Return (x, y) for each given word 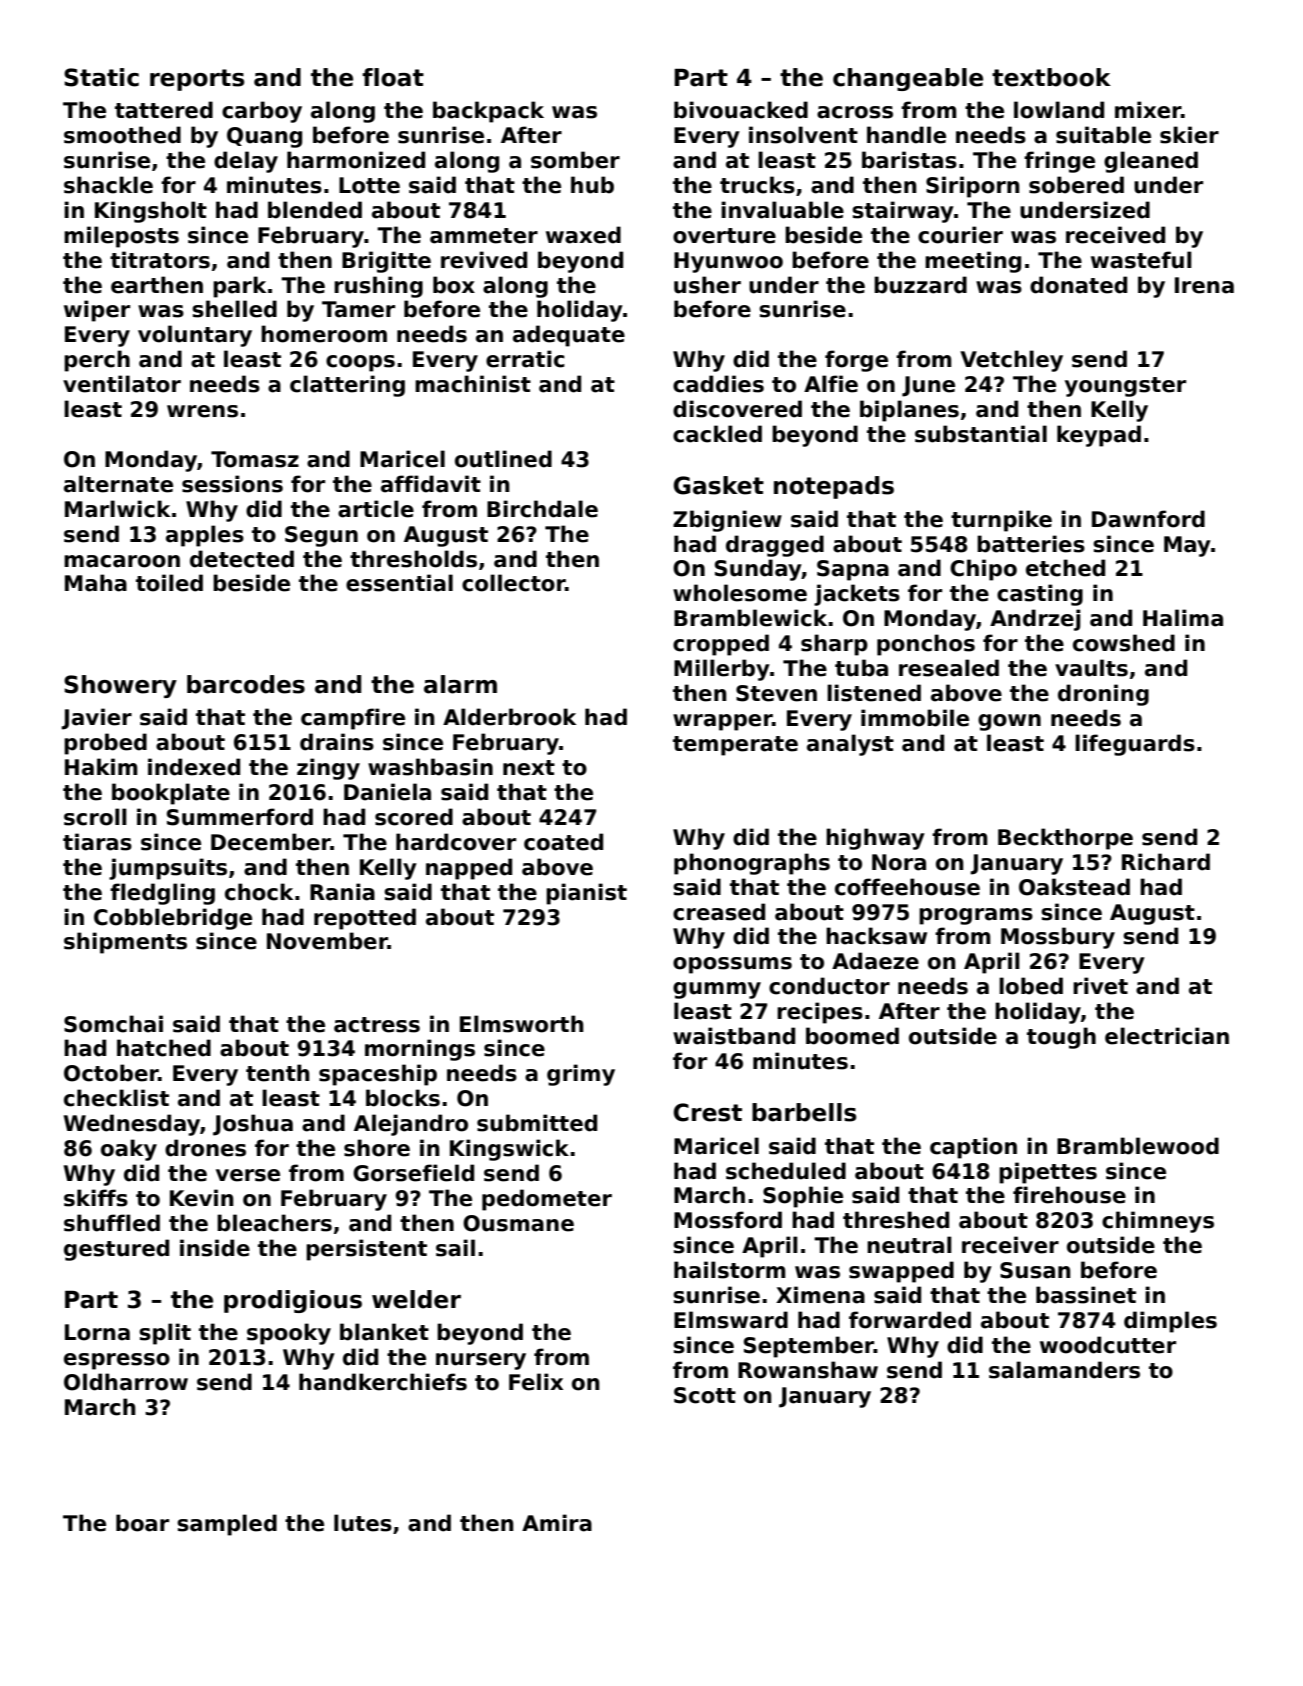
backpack (488, 112)
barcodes (246, 684)
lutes (363, 1523)
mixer (1148, 110)
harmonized (356, 160)
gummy (717, 990)
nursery (481, 1361)
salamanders (1064, 1370)
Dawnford (1148, 519)
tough (1061, 1038)
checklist (116, 1098)
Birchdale (542, 509)
